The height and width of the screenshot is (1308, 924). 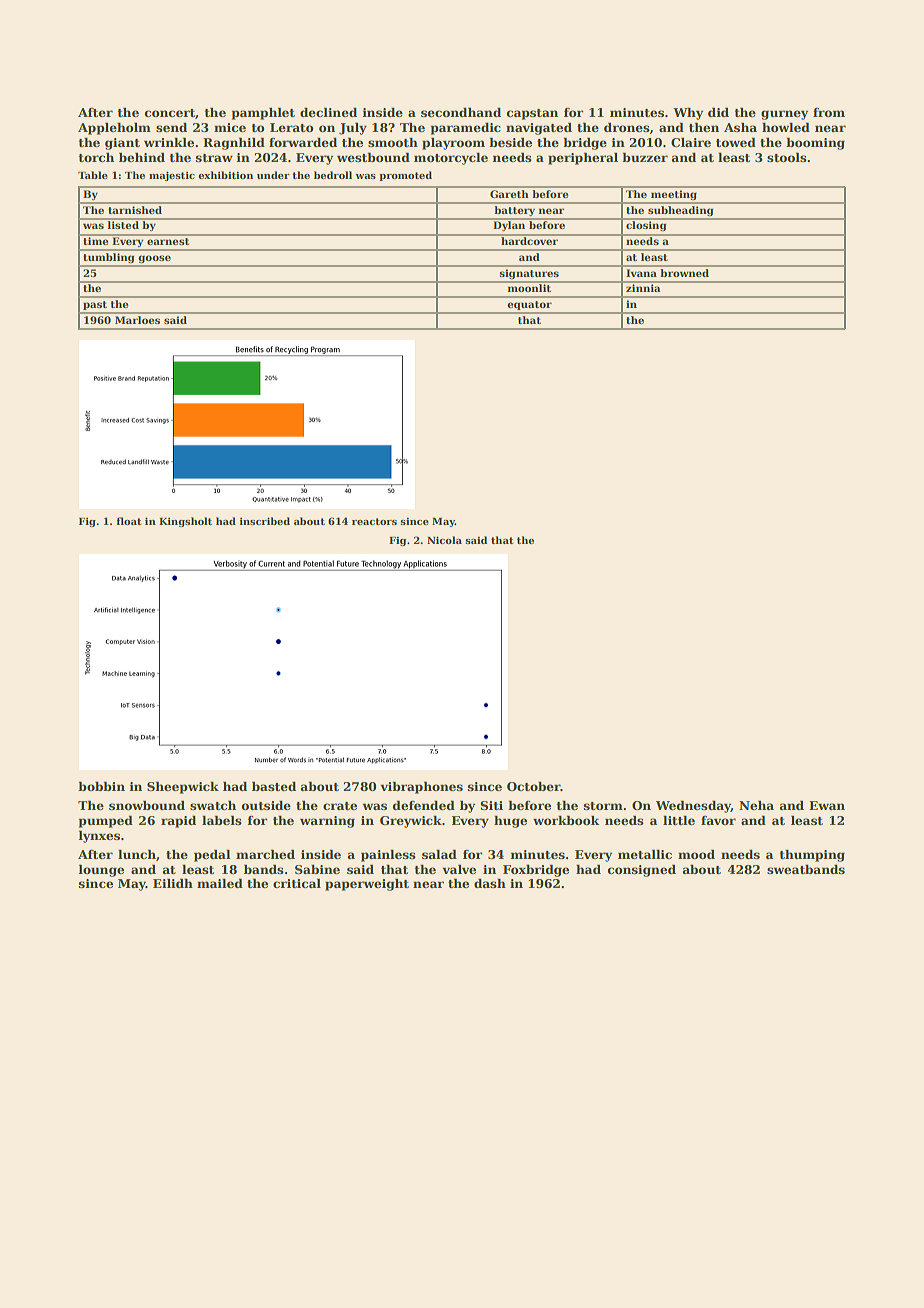 What do you see at coordinates (99, 836) in the screenshot?
I see `lynxes` at bounding box center [99, 836].
